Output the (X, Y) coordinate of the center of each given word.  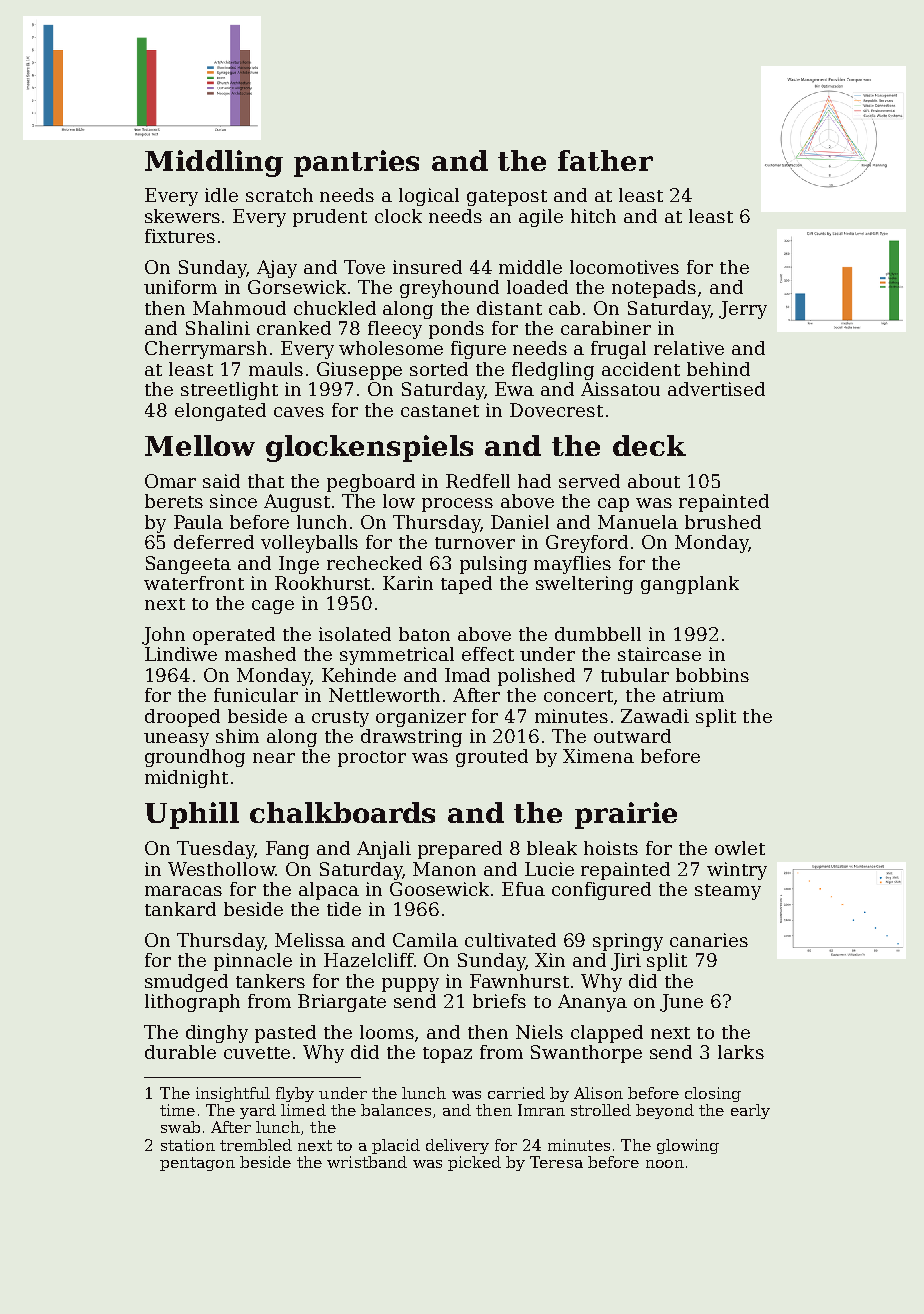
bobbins (712, 675)
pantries (356, 163)
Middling (214, 163)
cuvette (257, 1053)
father (605, 160)
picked (474, 1163)
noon (665, 1164)
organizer (421, 718)
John (163, 636)
